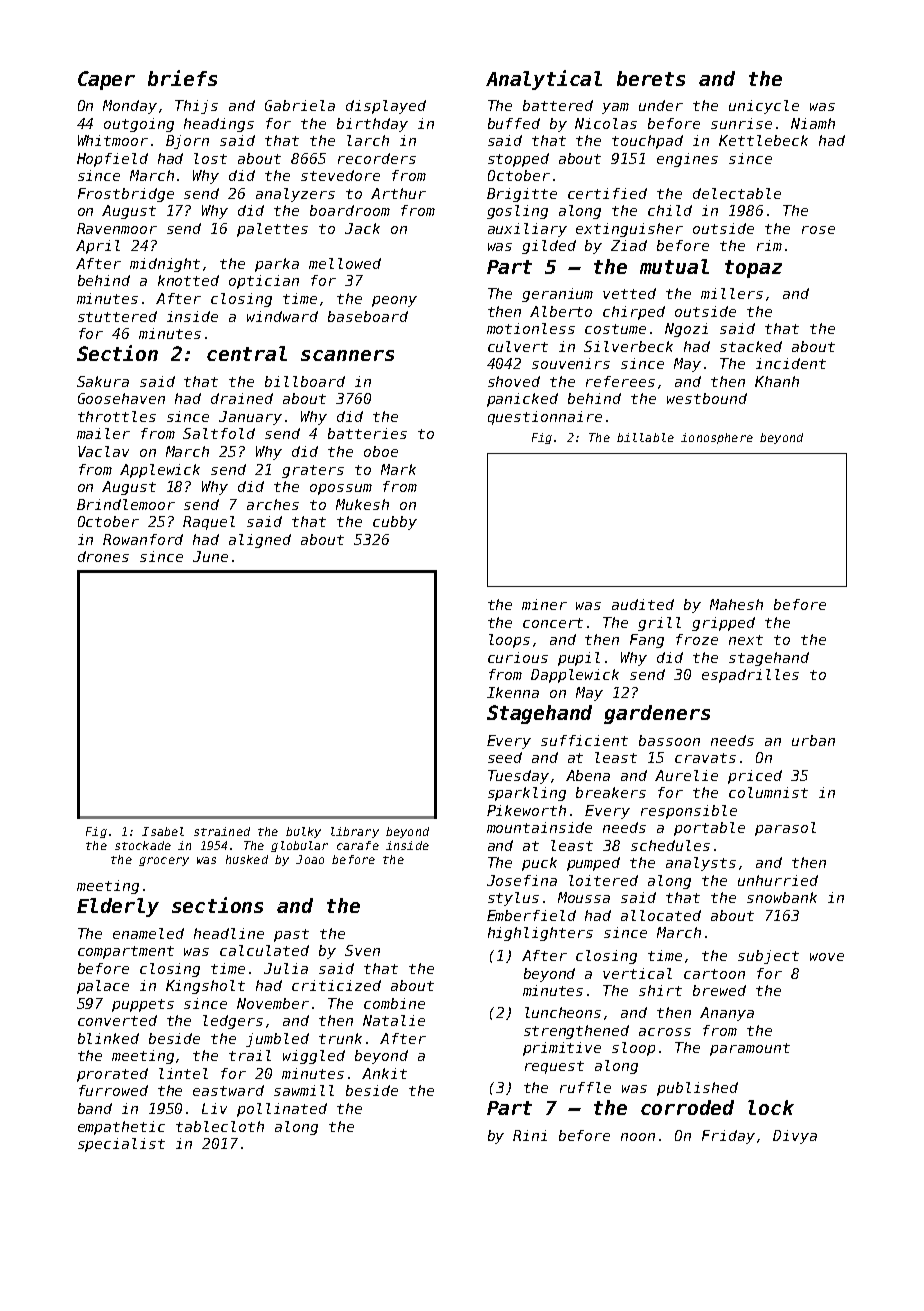 The height and width of the image is (1311, 924). I want to click on allocated, so click(661, 915).
